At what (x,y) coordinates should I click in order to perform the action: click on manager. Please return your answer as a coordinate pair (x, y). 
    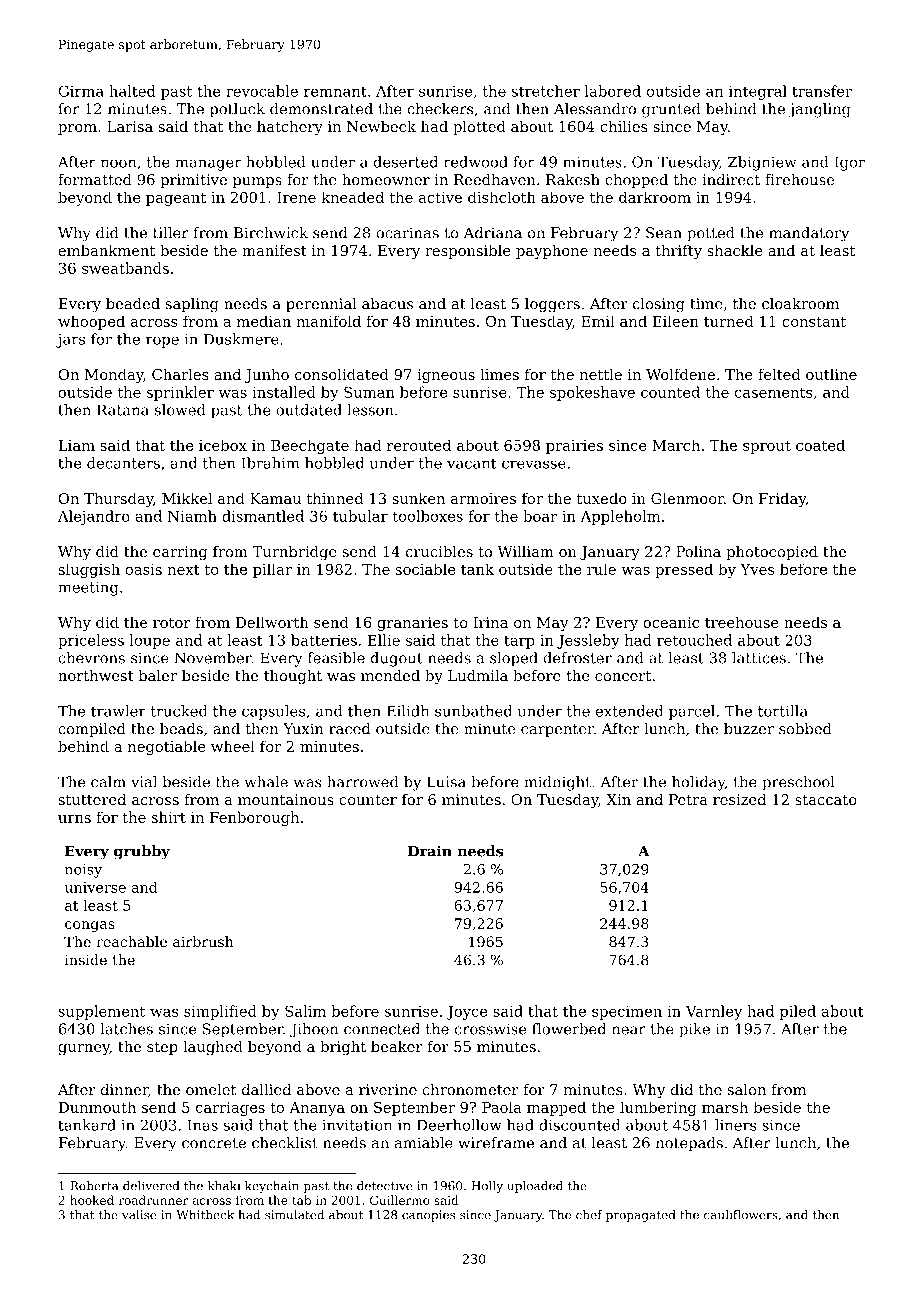
    Looking at the image, I should click on (208, 165).
